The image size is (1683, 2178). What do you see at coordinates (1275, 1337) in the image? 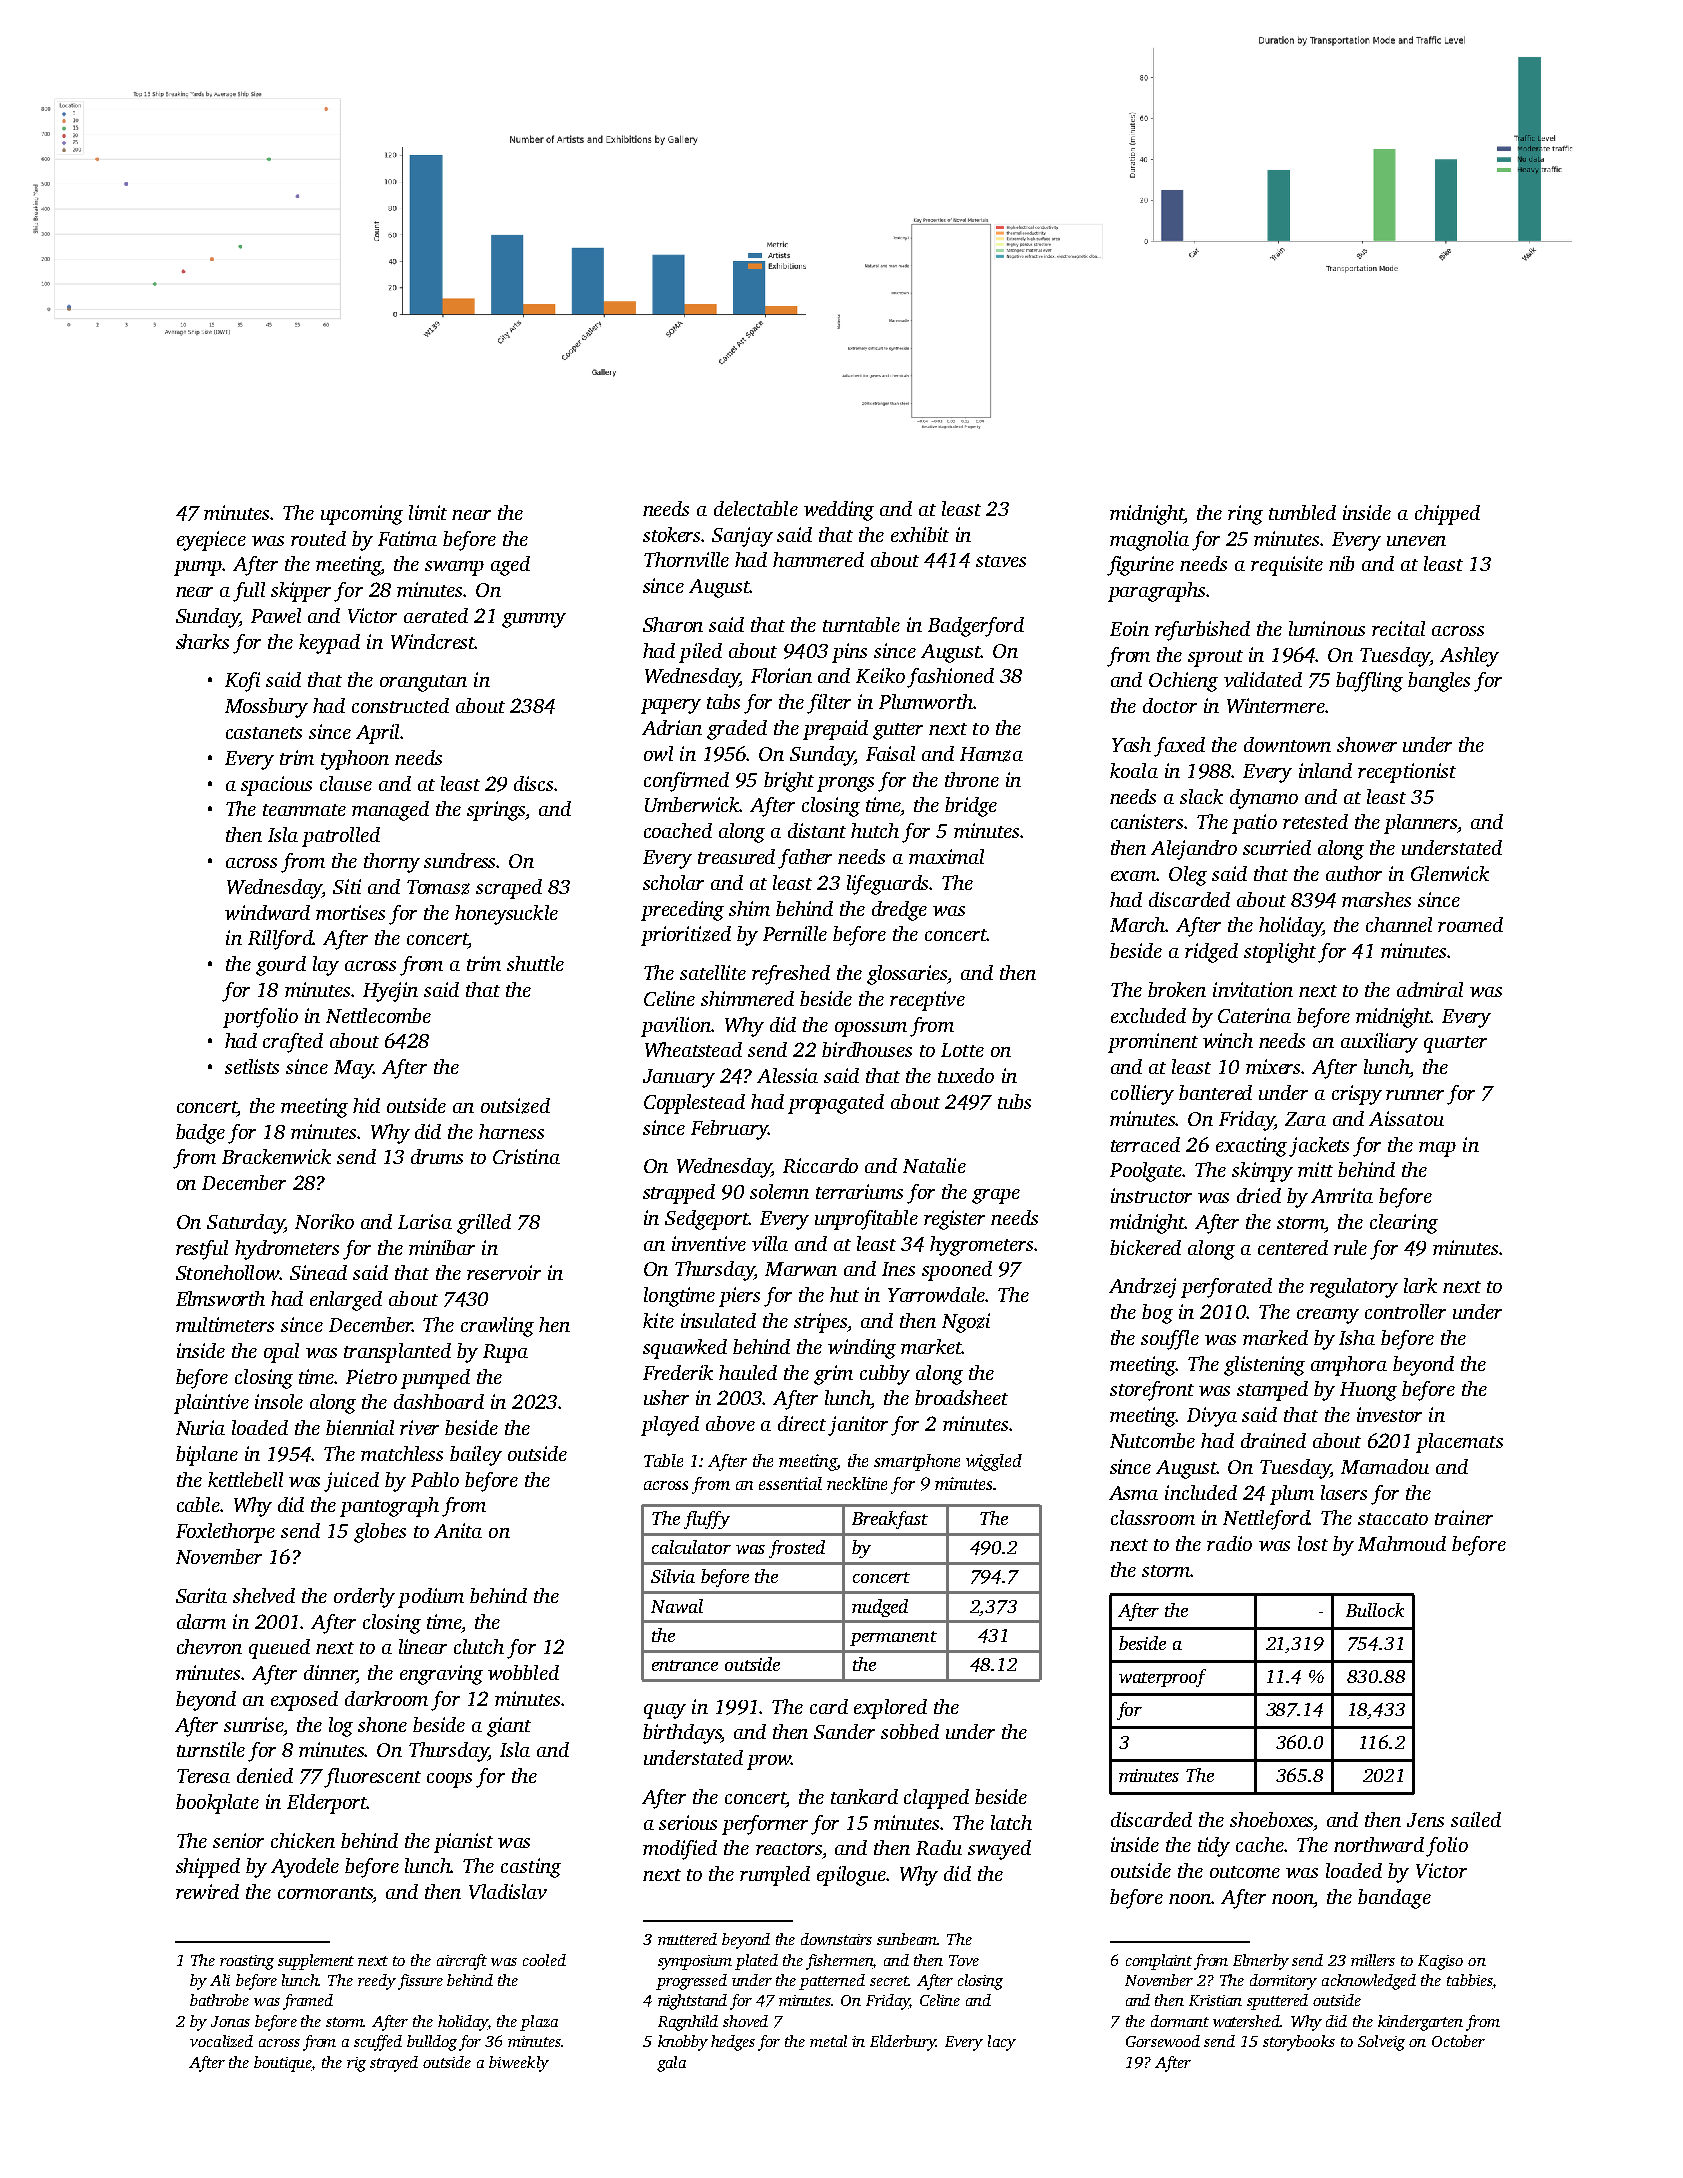
I see `marked` at bounding box center [1275, 1337].
